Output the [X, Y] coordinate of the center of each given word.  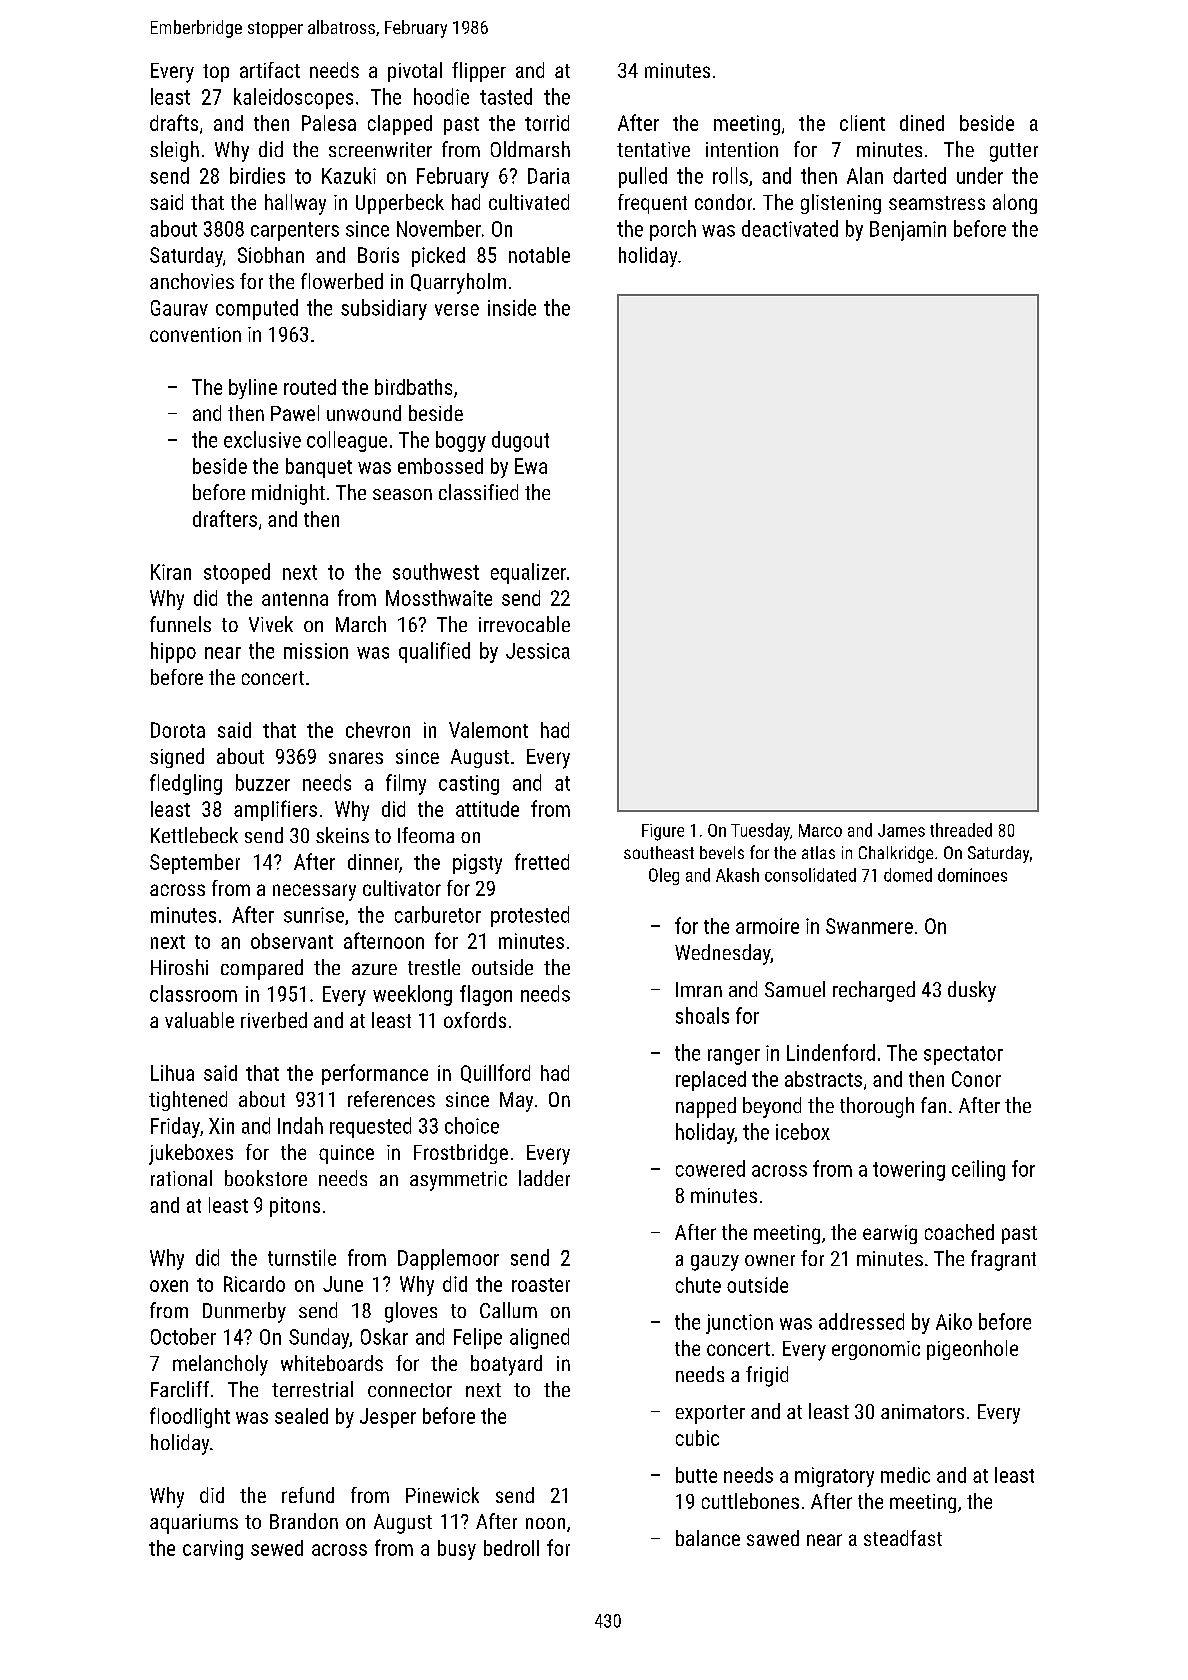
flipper [479, 72]
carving [213, 1550]
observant [292, 941]
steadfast [903, 1538]
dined [922, 123]
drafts [174, 122]
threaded [961, 830]
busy [457, 1550]
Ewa [531, 466]
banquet [319, 468]
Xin [221, 1126]
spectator [963, 1055]
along [1015, 204]
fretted [542, 861]
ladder [544, 1178]
